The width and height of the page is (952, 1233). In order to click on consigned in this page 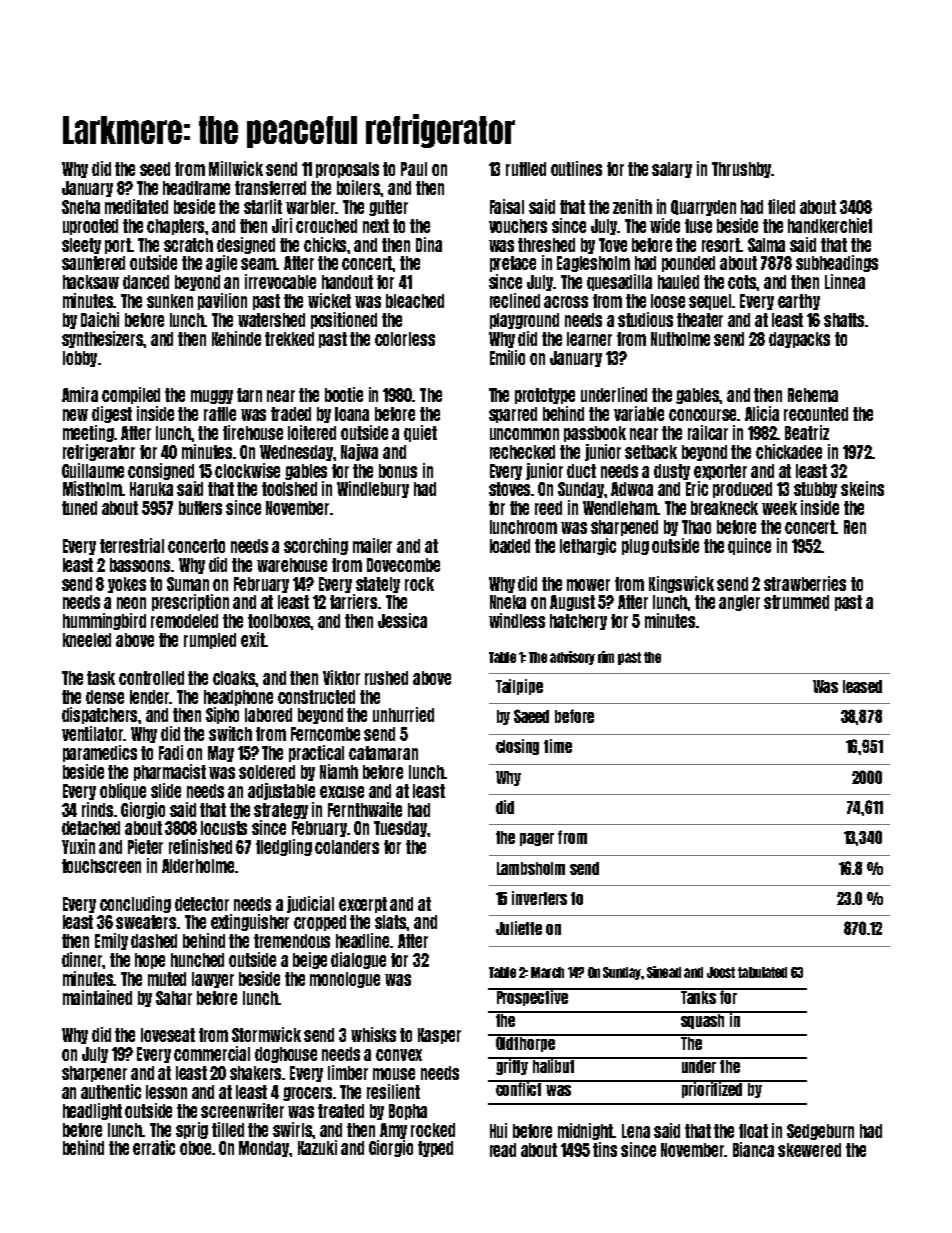, I will do `click(161, 471)`.
